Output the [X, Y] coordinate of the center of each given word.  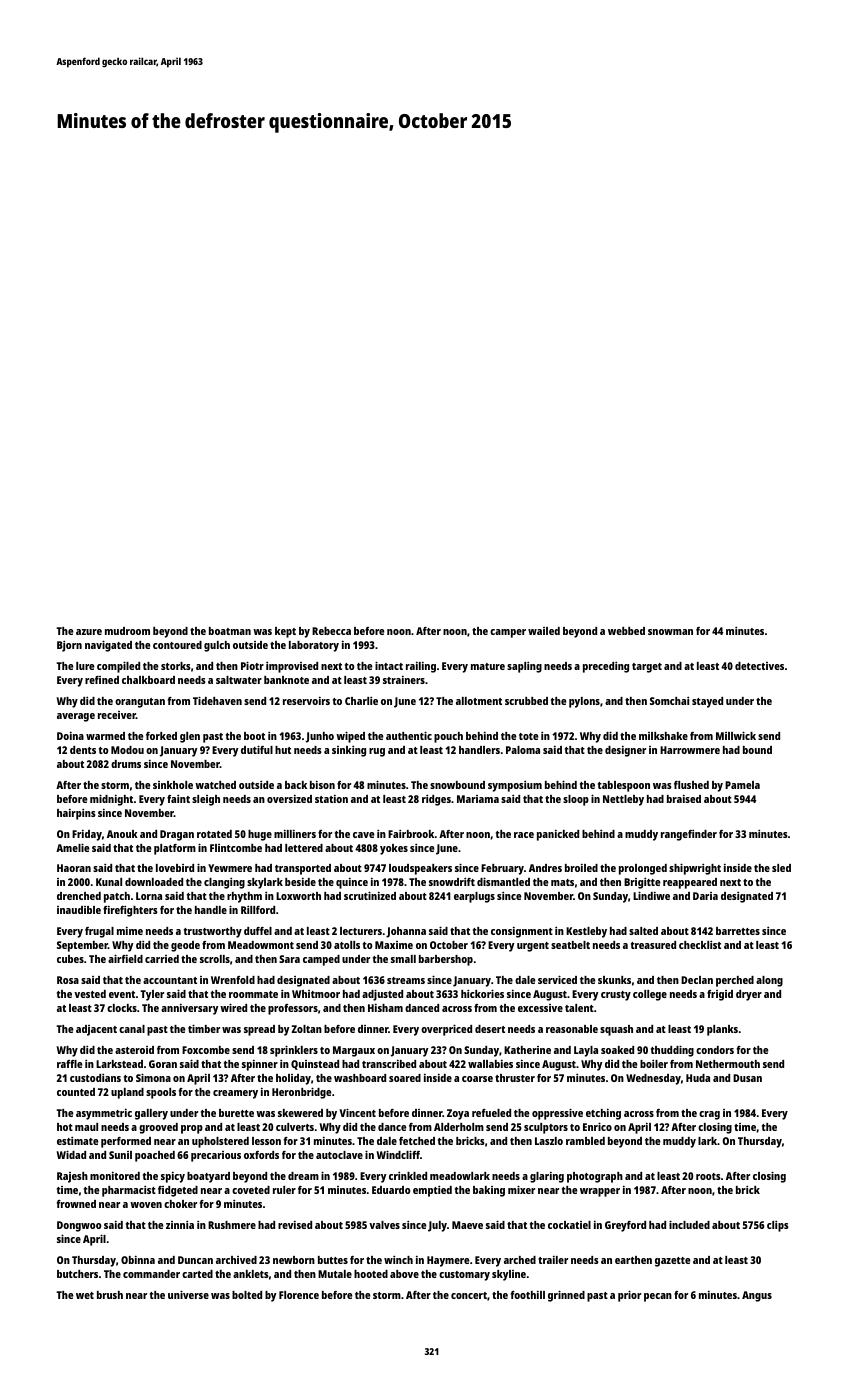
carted [197, 1274]
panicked [558, 835]
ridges [436, 800]
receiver [117, 715]
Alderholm [459, 1127]
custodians [95, 1077]
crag [709, 1115]
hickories [482, 993]
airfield [125, 958]
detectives [759, 666]
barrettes [738, 931]
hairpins [76, 814]
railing [421, 667]
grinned [566, 1296]
